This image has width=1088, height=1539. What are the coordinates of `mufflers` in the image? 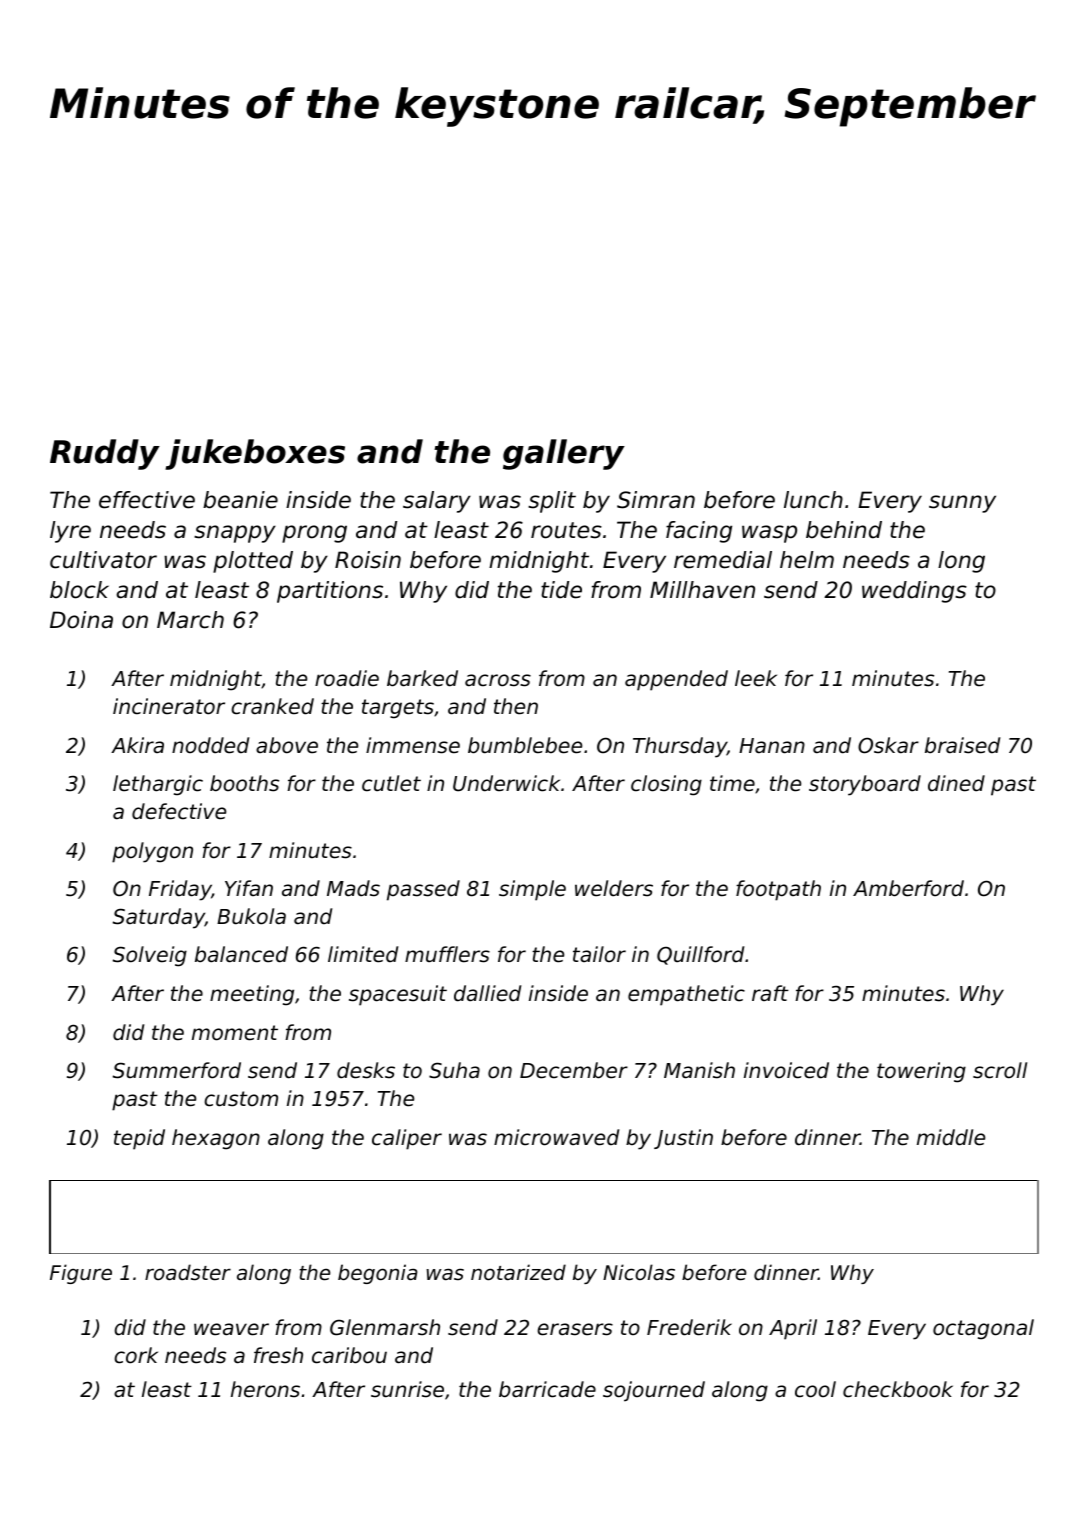 It's located at (447, 954).
